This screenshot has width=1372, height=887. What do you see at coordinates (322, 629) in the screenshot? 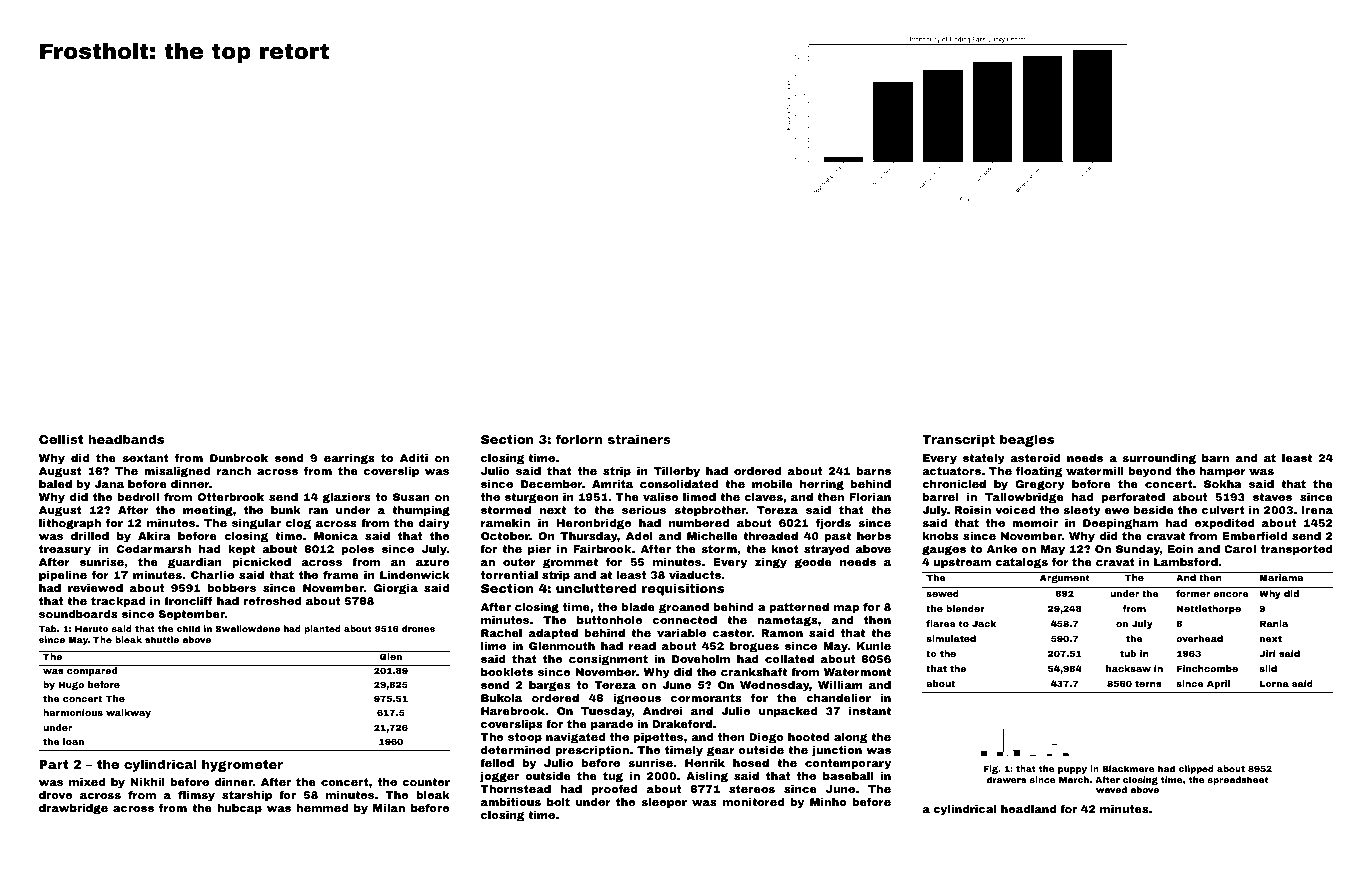
I see `planted` at bounding box center [322, 629].
